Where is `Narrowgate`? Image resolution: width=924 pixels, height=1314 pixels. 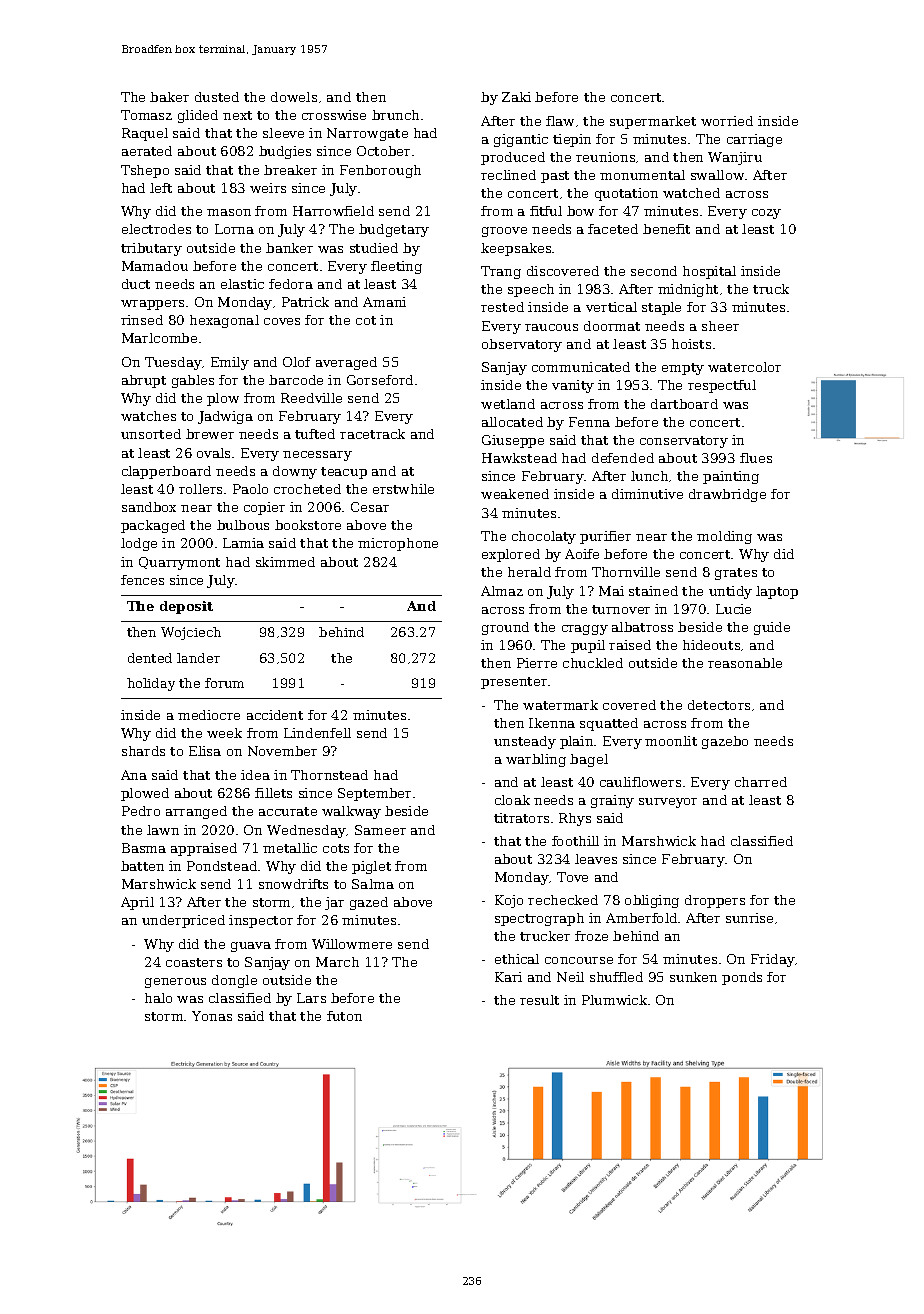
Narrowgate is located at coordinates (367, 134).
